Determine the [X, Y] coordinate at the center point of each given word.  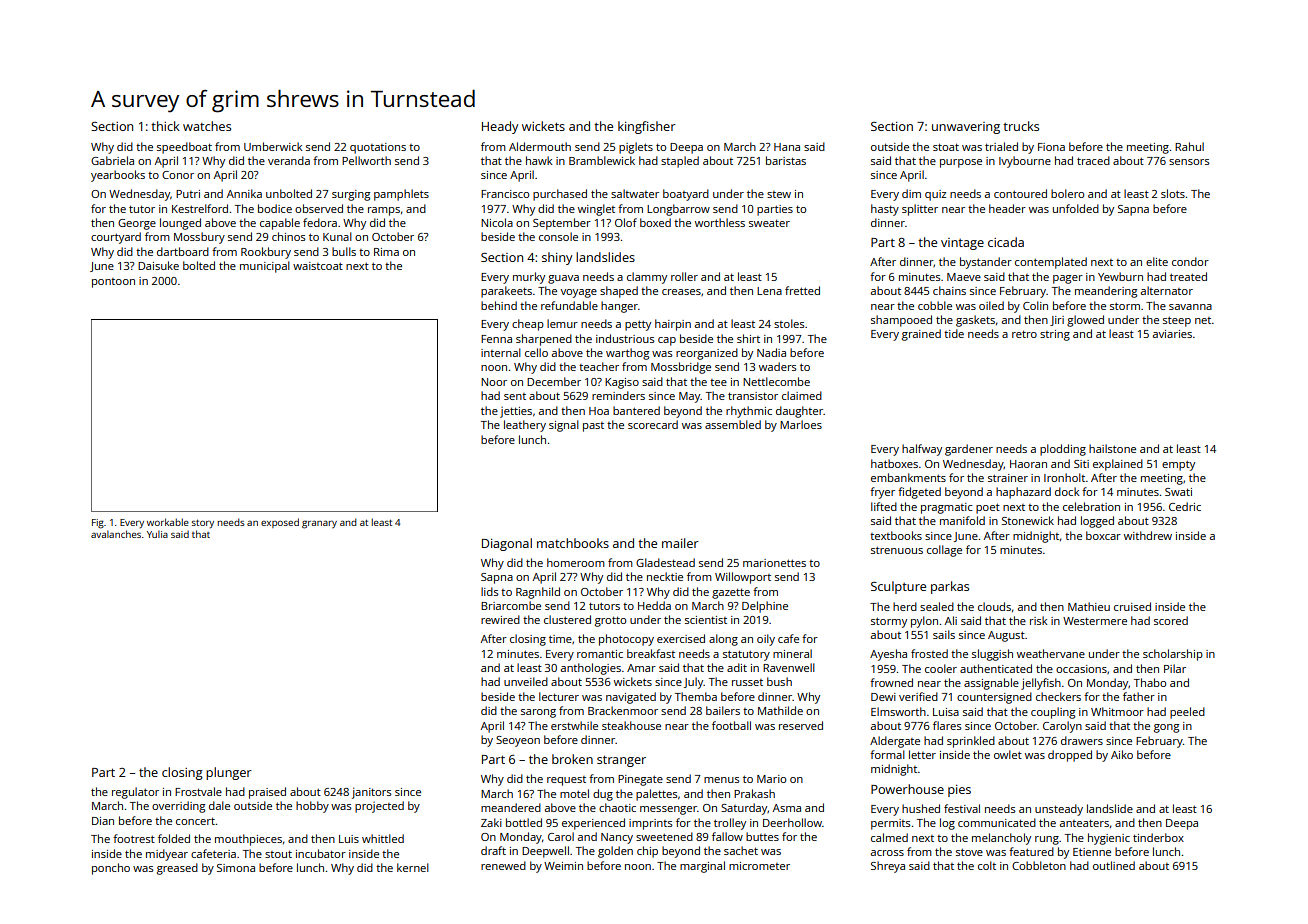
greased [177, 869]
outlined [1114, 865]
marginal [702, 867]
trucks [1021, 126]
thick [165, 126]
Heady [500, 127]
